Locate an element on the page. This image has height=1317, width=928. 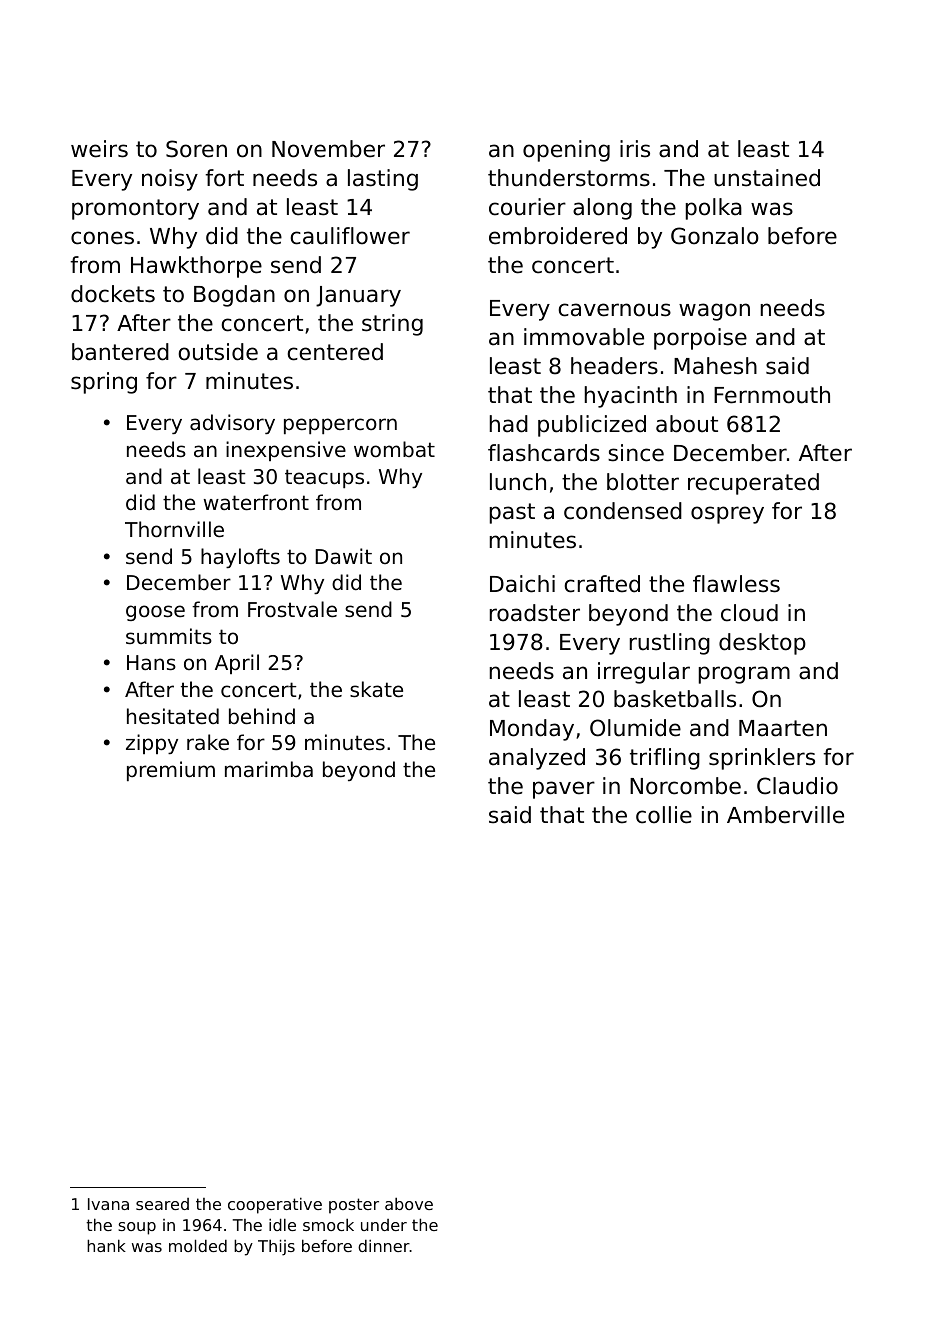
November is located at coordinates (328, 149).
